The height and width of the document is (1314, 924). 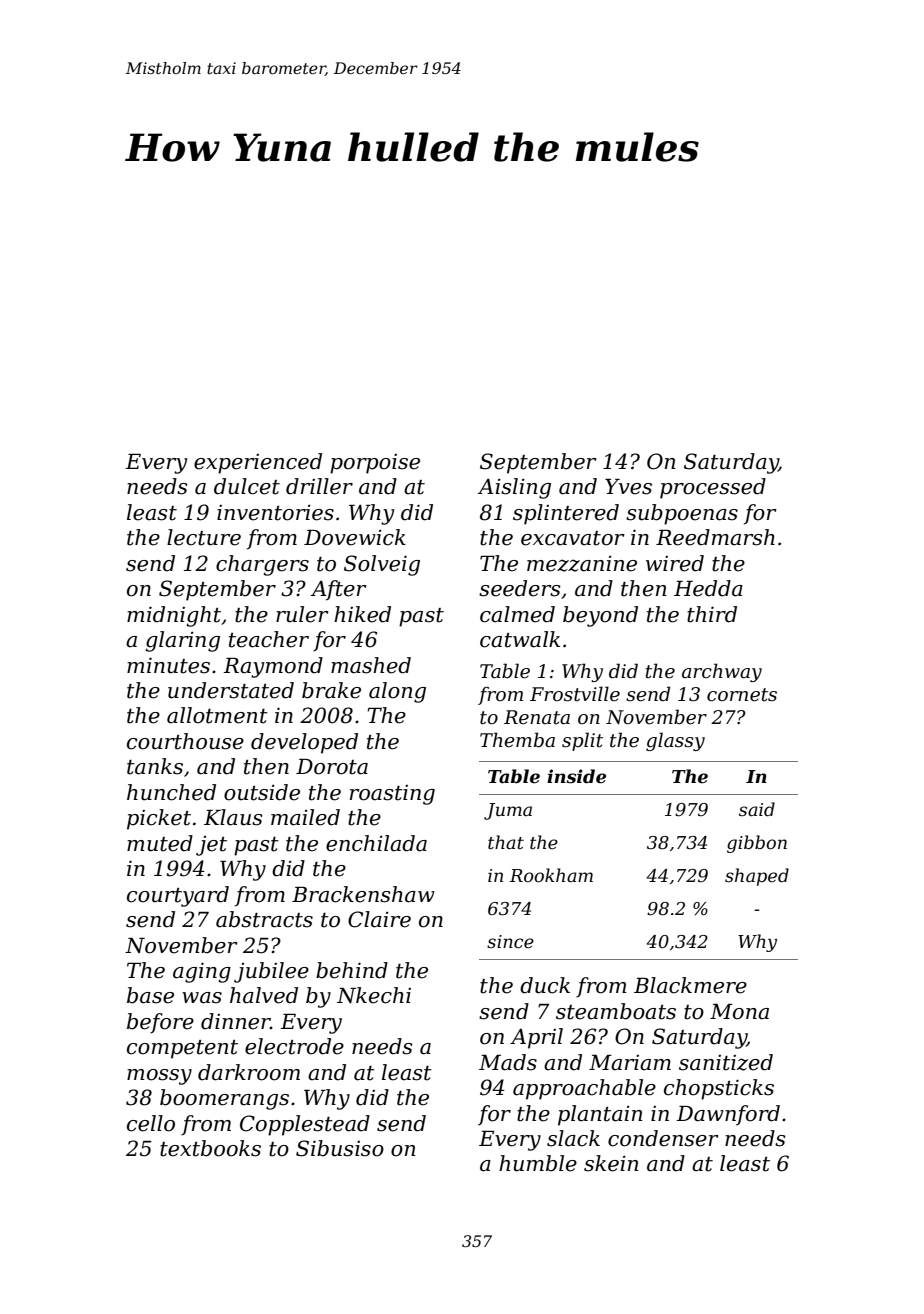 I want to click on glaring, so click(x=182, y=641).
